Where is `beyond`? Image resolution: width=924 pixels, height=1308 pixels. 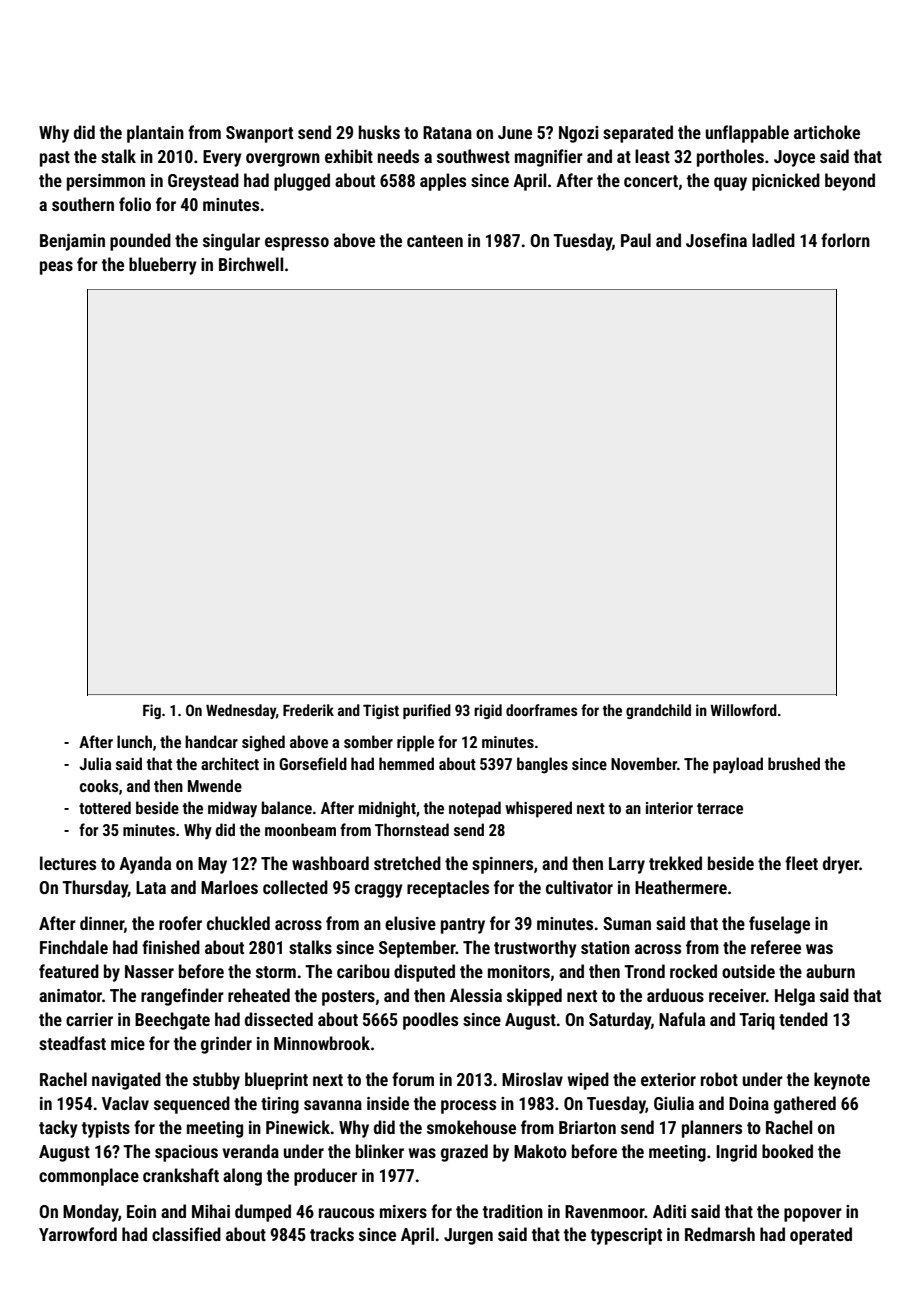 beyond is located at coordinates (850, 182).
